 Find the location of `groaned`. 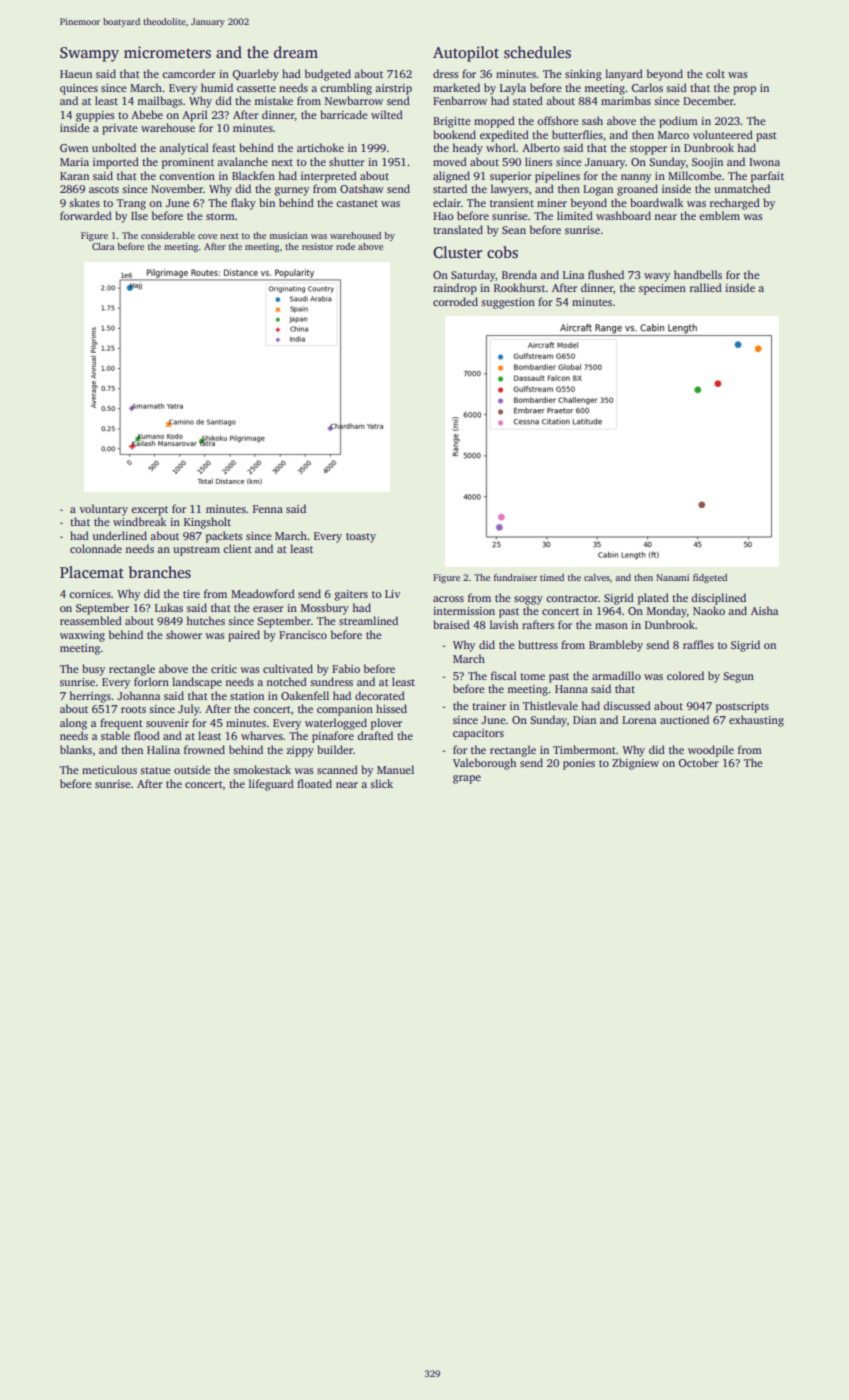

groaned is located at coordinates (637, 190).
